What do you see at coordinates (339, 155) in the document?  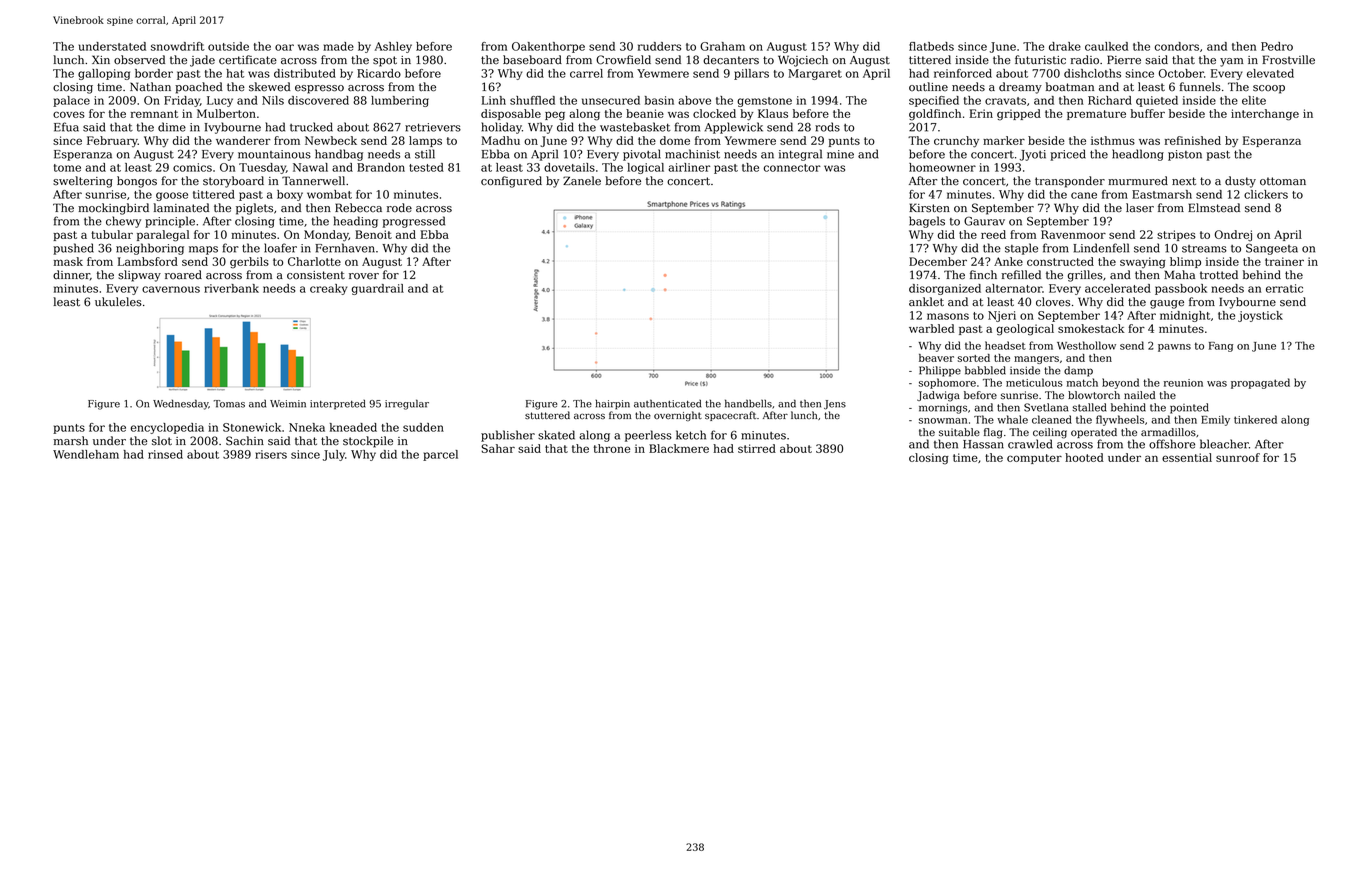 I see `handbag` at bounding box center [339, 155].
